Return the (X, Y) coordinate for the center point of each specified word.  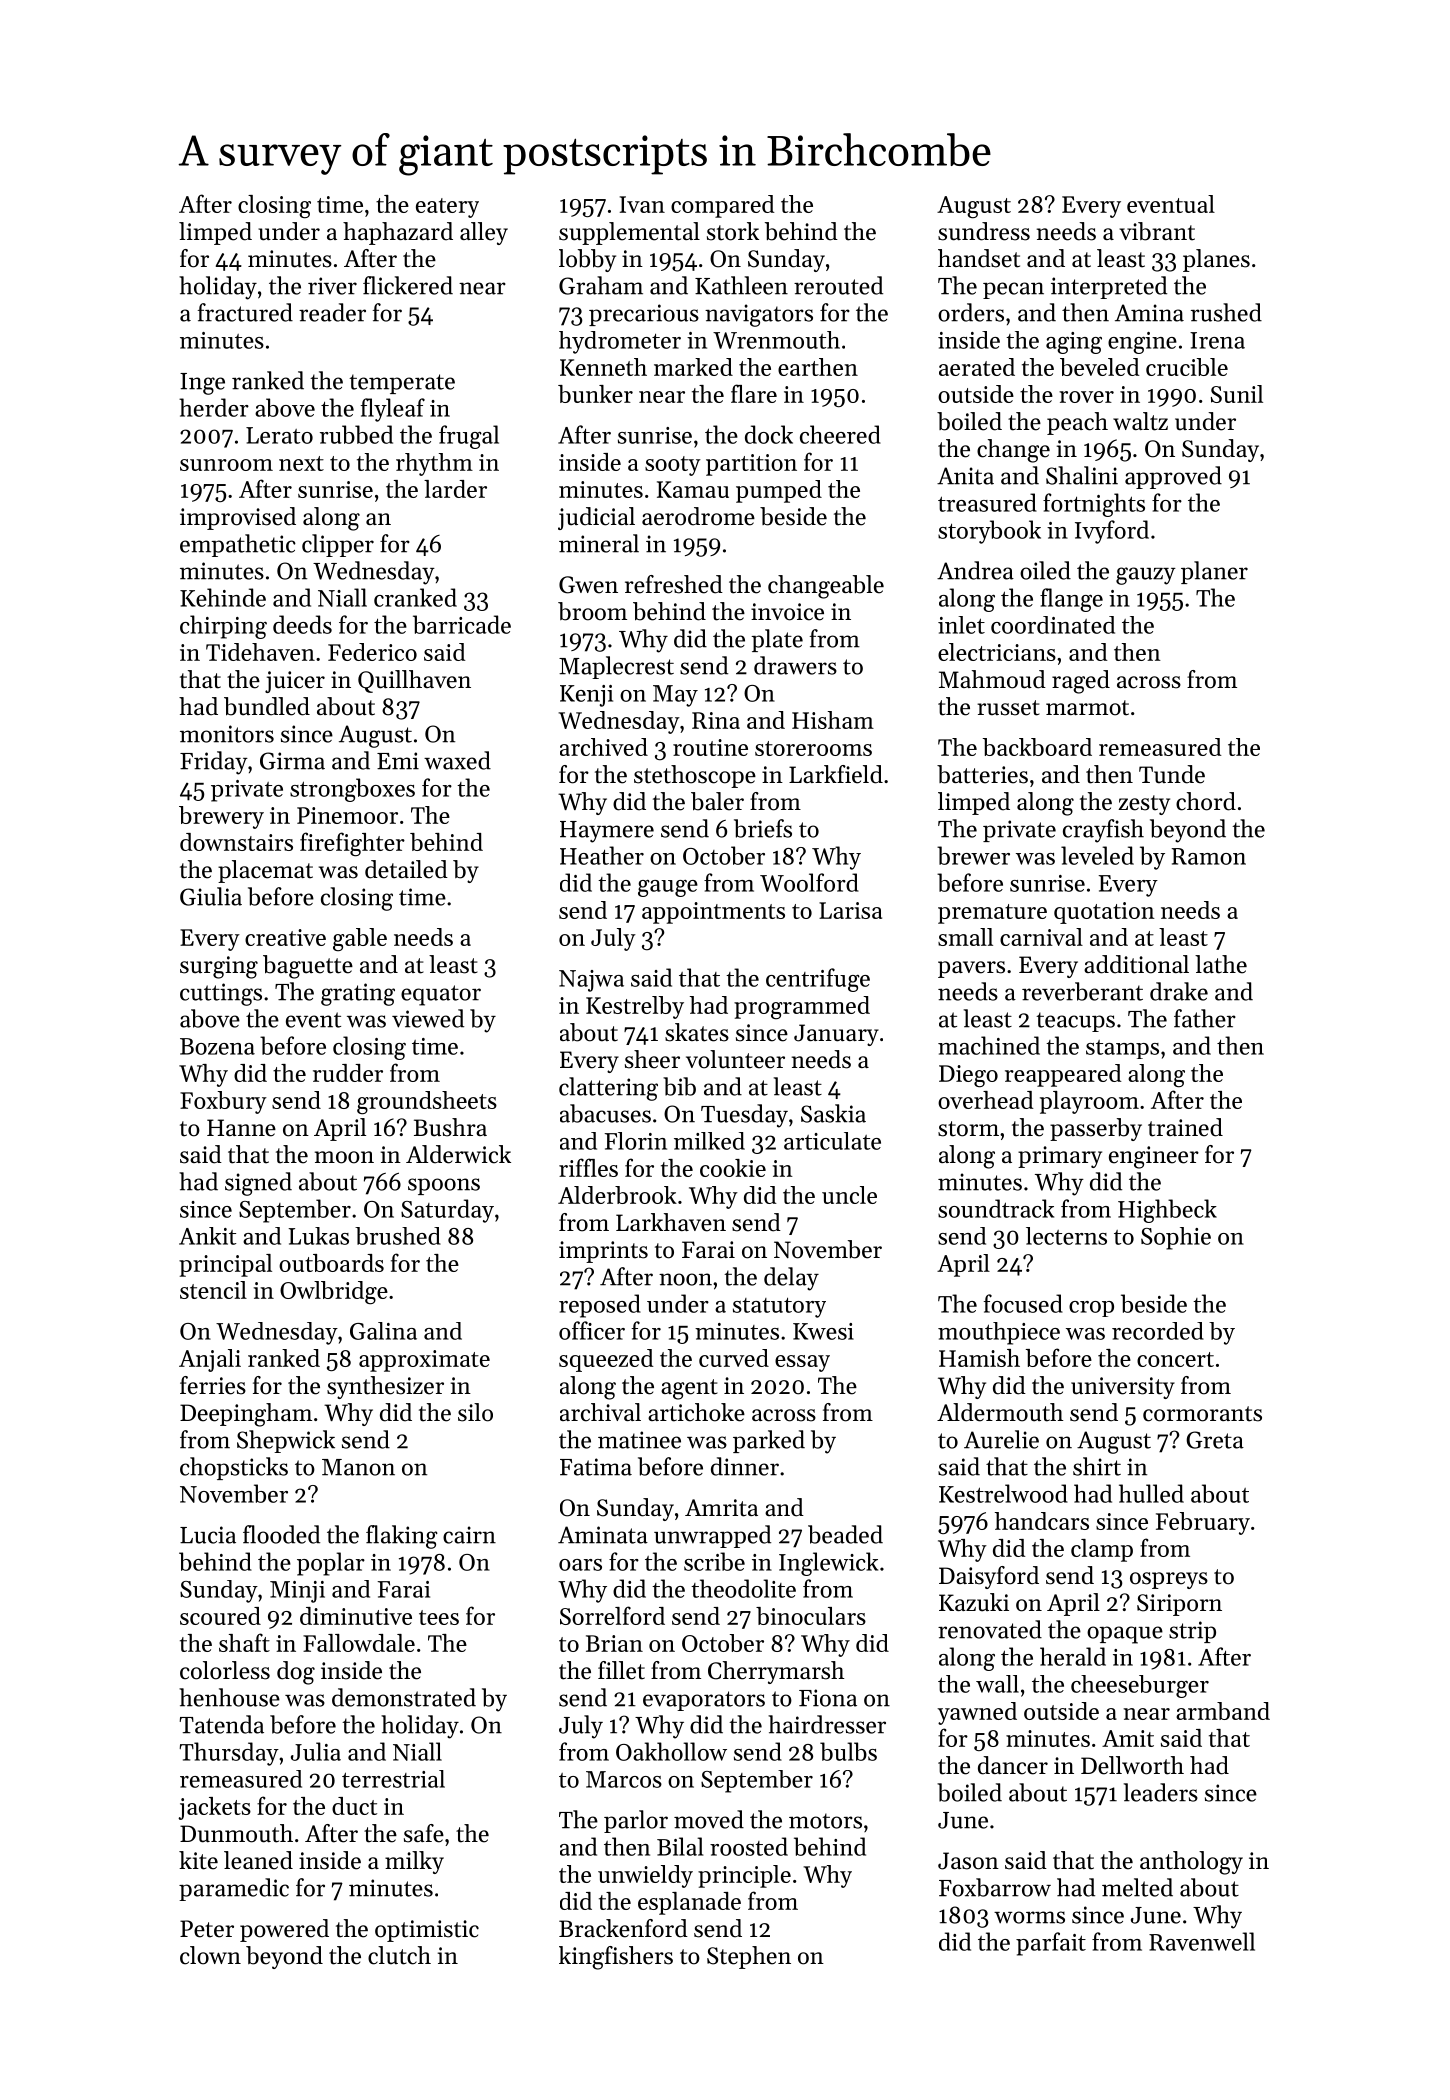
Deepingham (246, 1415)
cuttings (221, 994)
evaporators (704, 1701)
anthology (1191, 1863)
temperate (402, 384)
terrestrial (393, 1779)
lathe (1221, 964)
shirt (1097, 1466)
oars (580, 1565)
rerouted (838, 285)
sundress (984, 231)
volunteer (735, 1059)
